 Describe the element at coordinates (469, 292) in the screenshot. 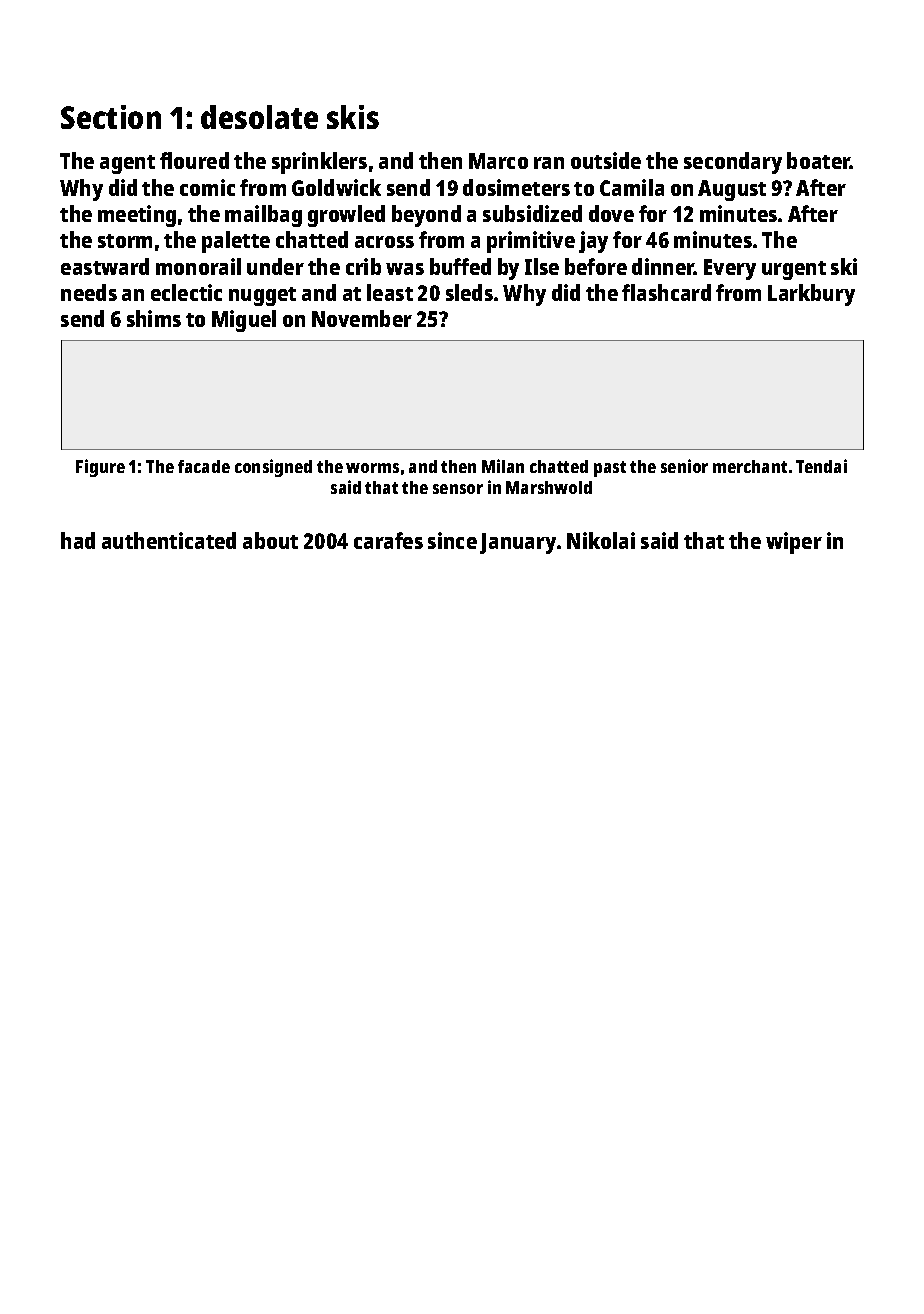

I see `sleds` at that location.
